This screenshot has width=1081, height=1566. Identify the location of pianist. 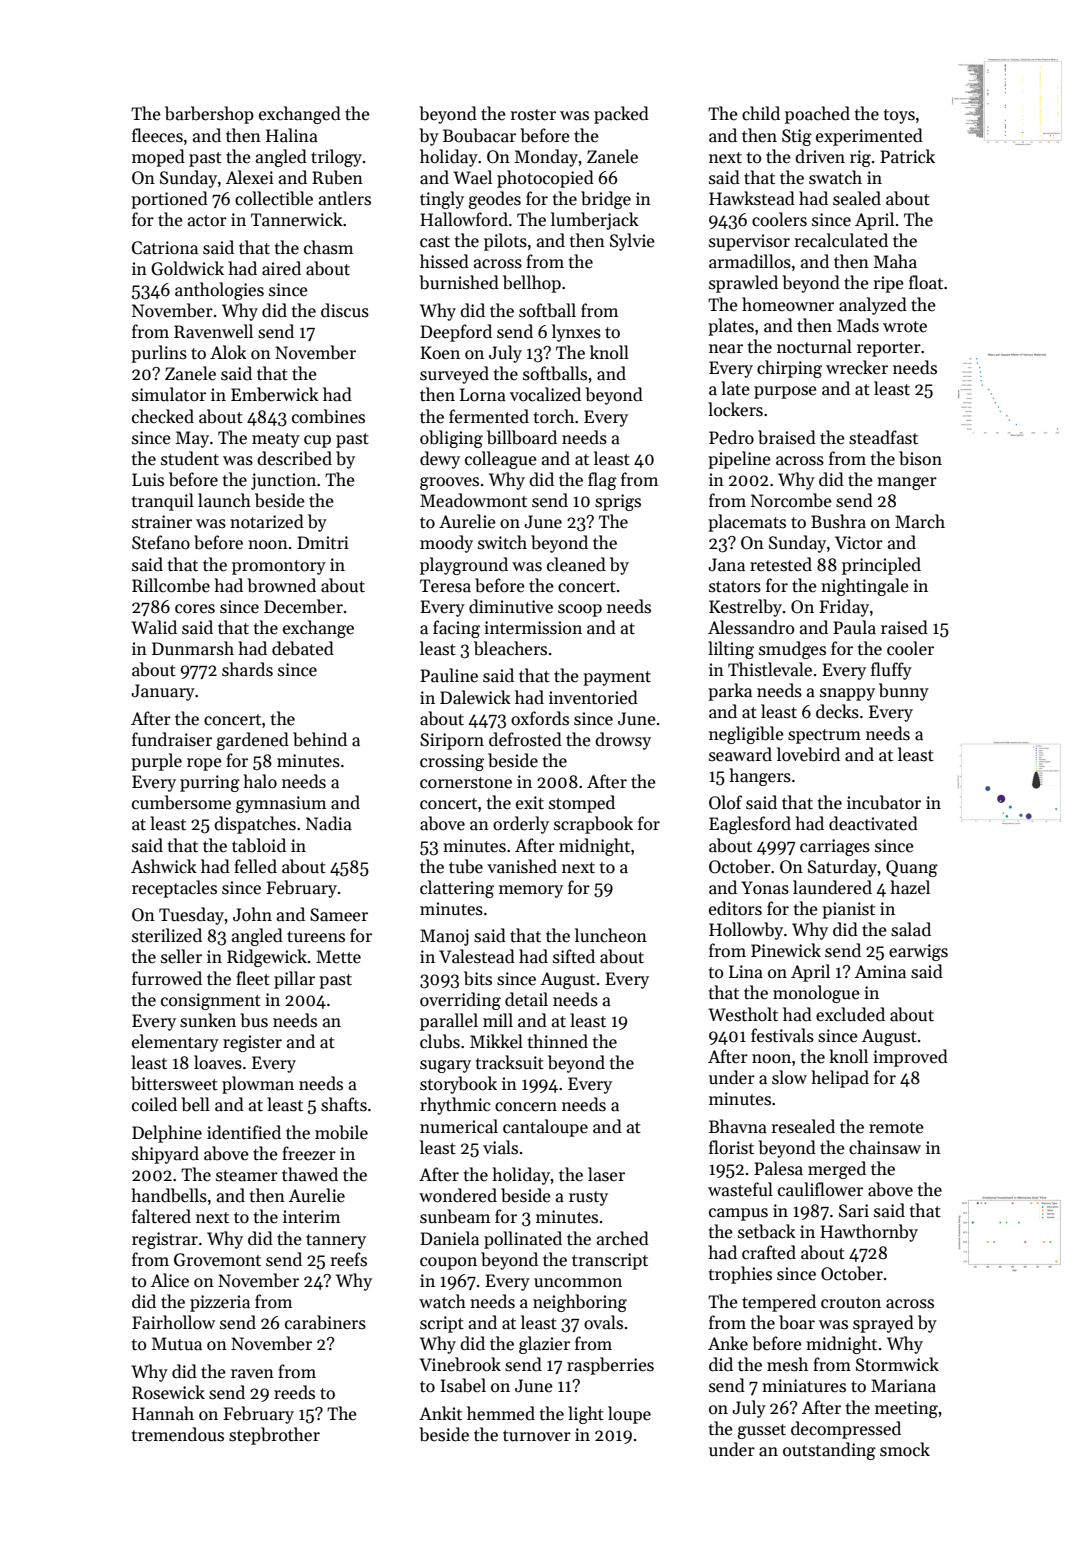
(848, 910).
